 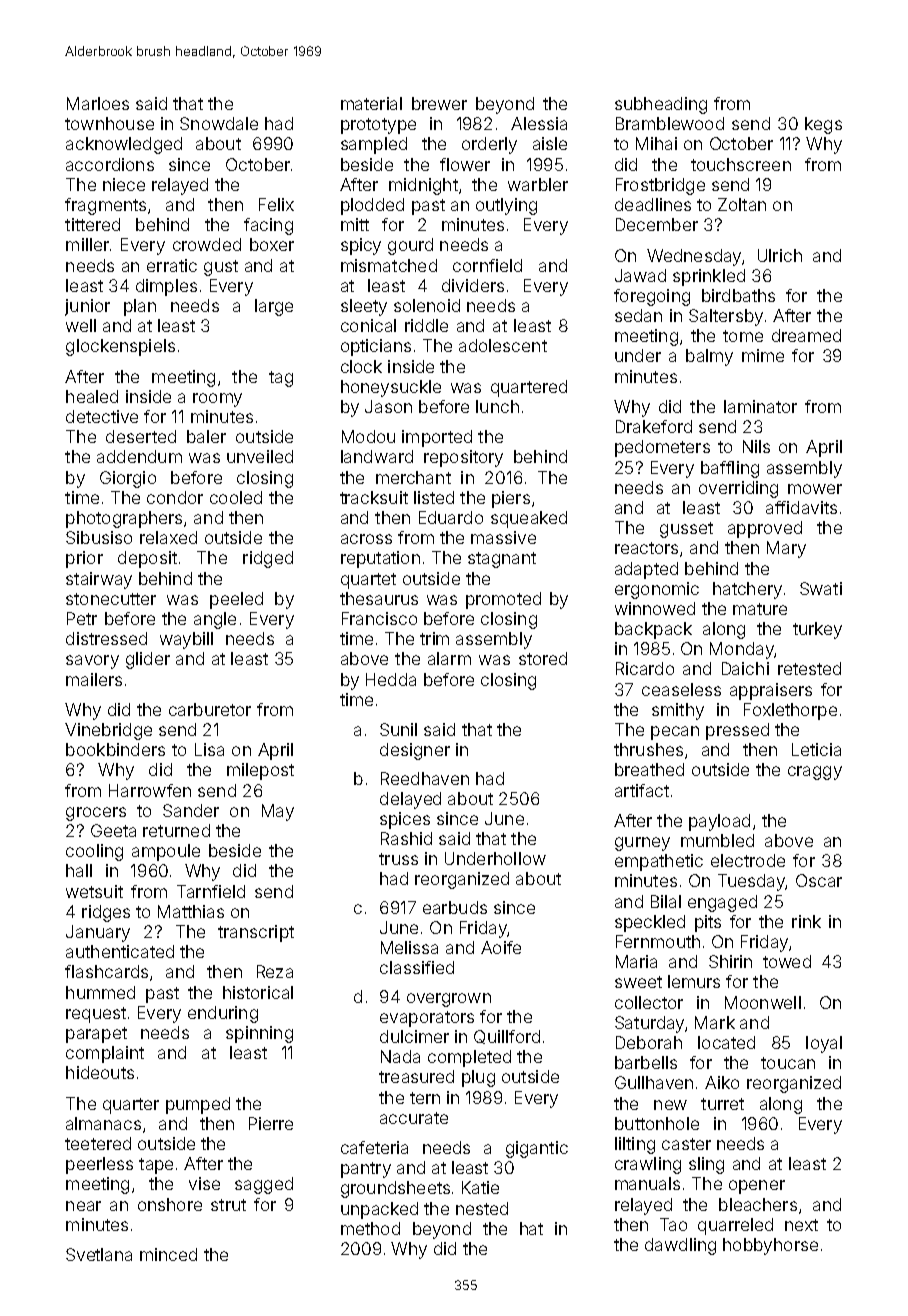 What do you see at coordinates (463, 458) in the page?
I see `repository` at bounding box center [463, 458].
